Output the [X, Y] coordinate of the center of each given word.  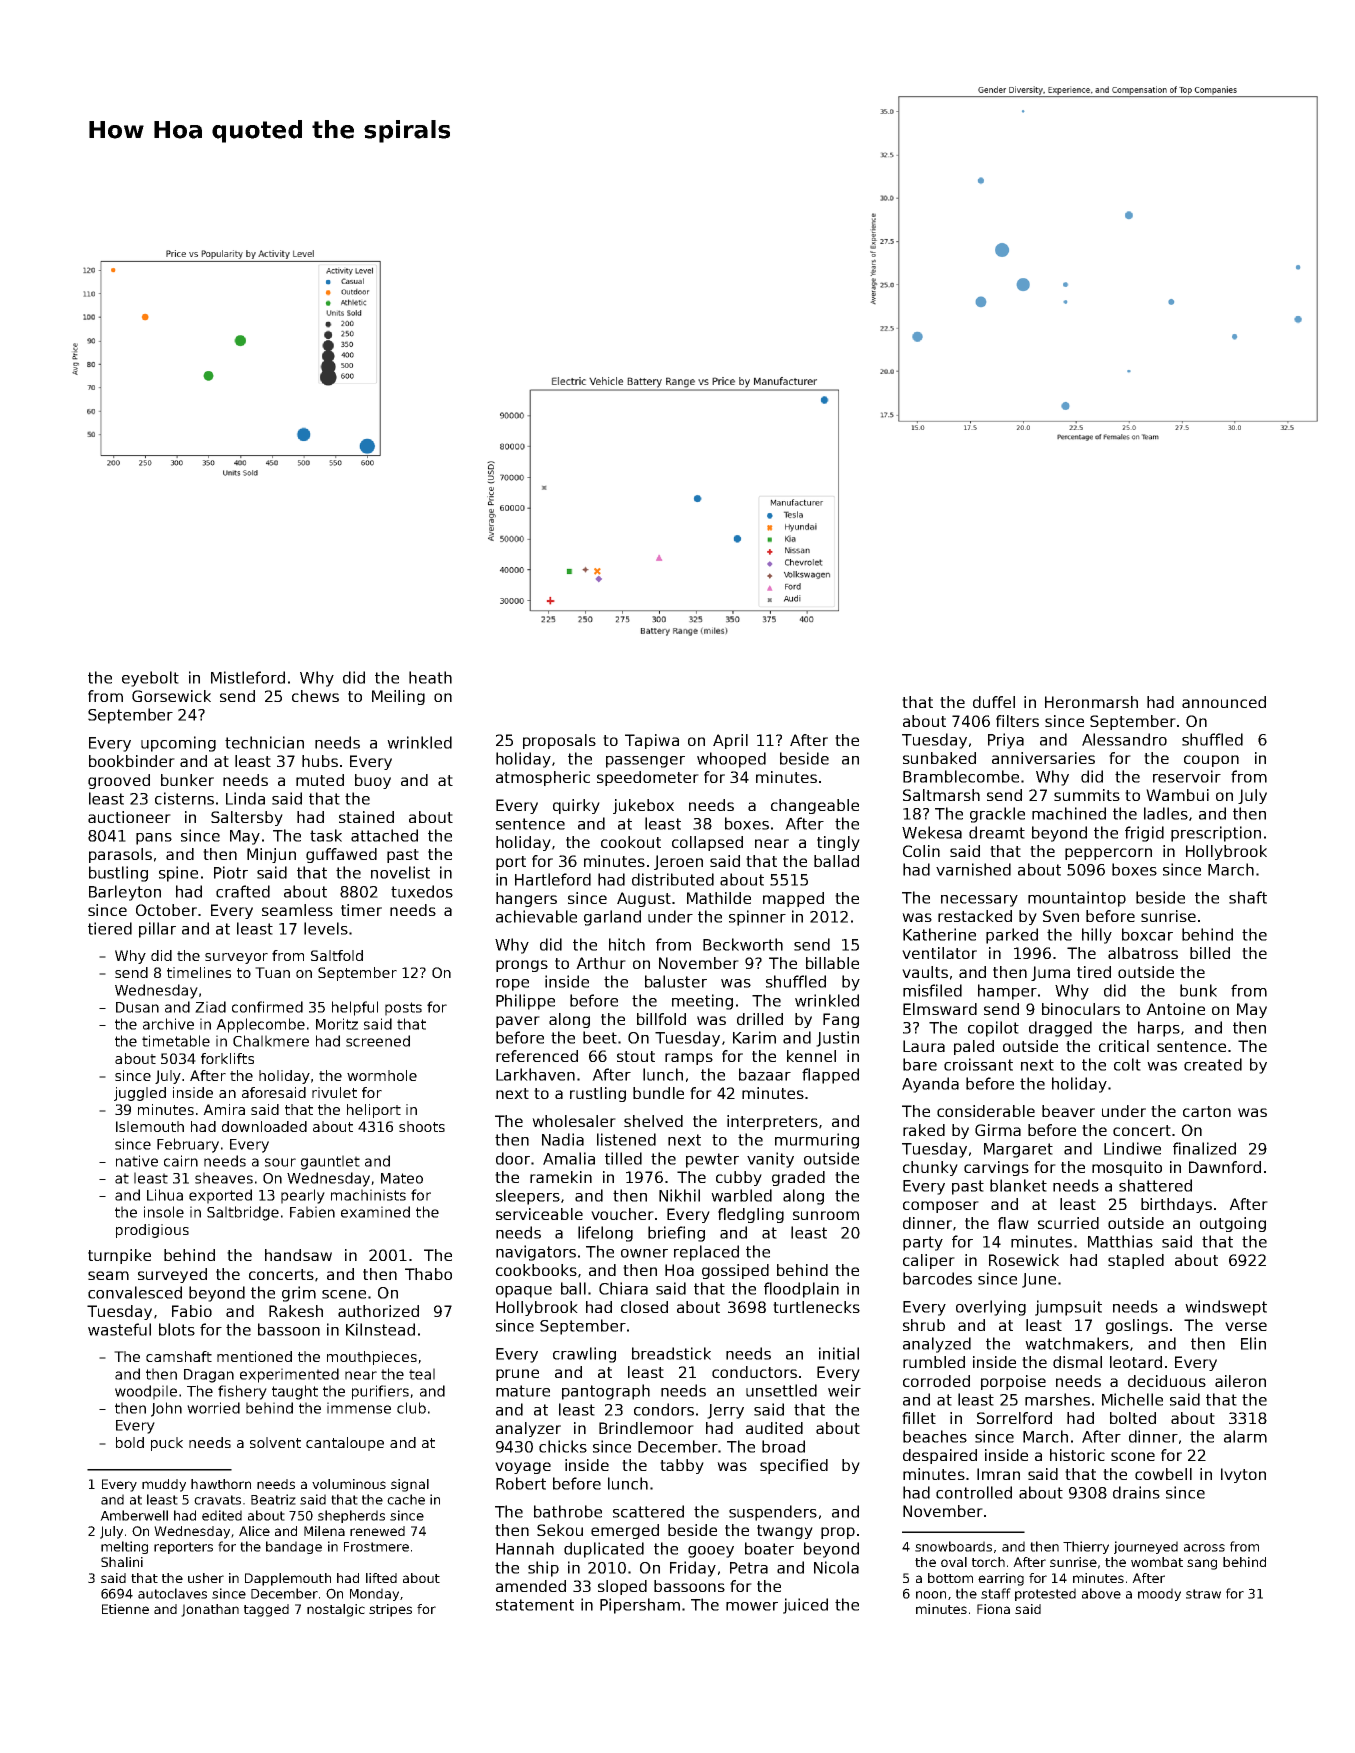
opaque [524, 1292]
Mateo [402, 1178]
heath [430, 677]
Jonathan [210, 1610]
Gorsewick [171, 696]
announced [1224, 702]
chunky [930, 1168]
